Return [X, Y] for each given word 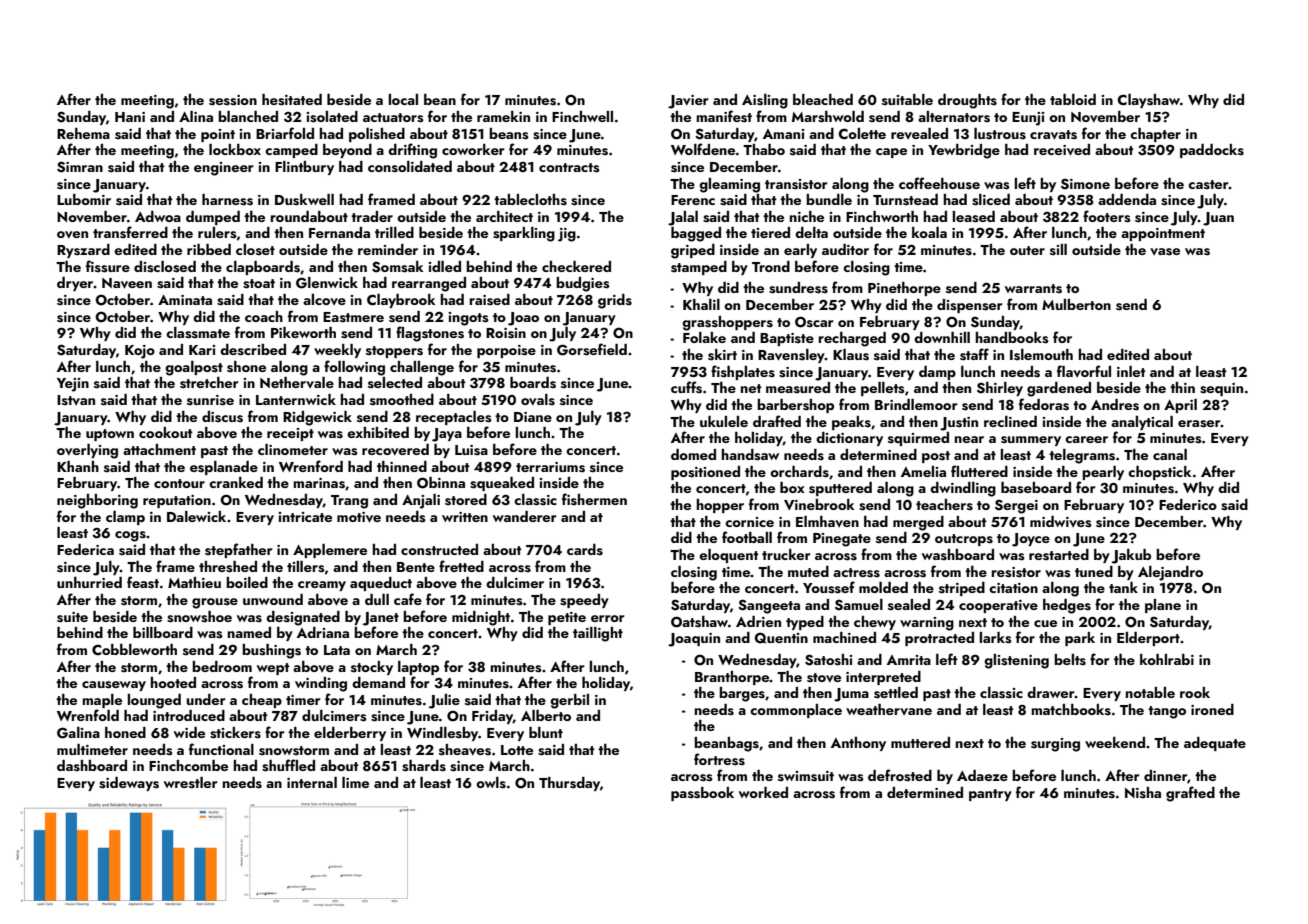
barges [742, 694]
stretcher [209, 383]
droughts [967, 101]
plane [1163, 606]
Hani [130, 117]
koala [929, 232]
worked [763, 792]
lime [355, 782]
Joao [523, 319]
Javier [688, 102]
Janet [381, 619]
